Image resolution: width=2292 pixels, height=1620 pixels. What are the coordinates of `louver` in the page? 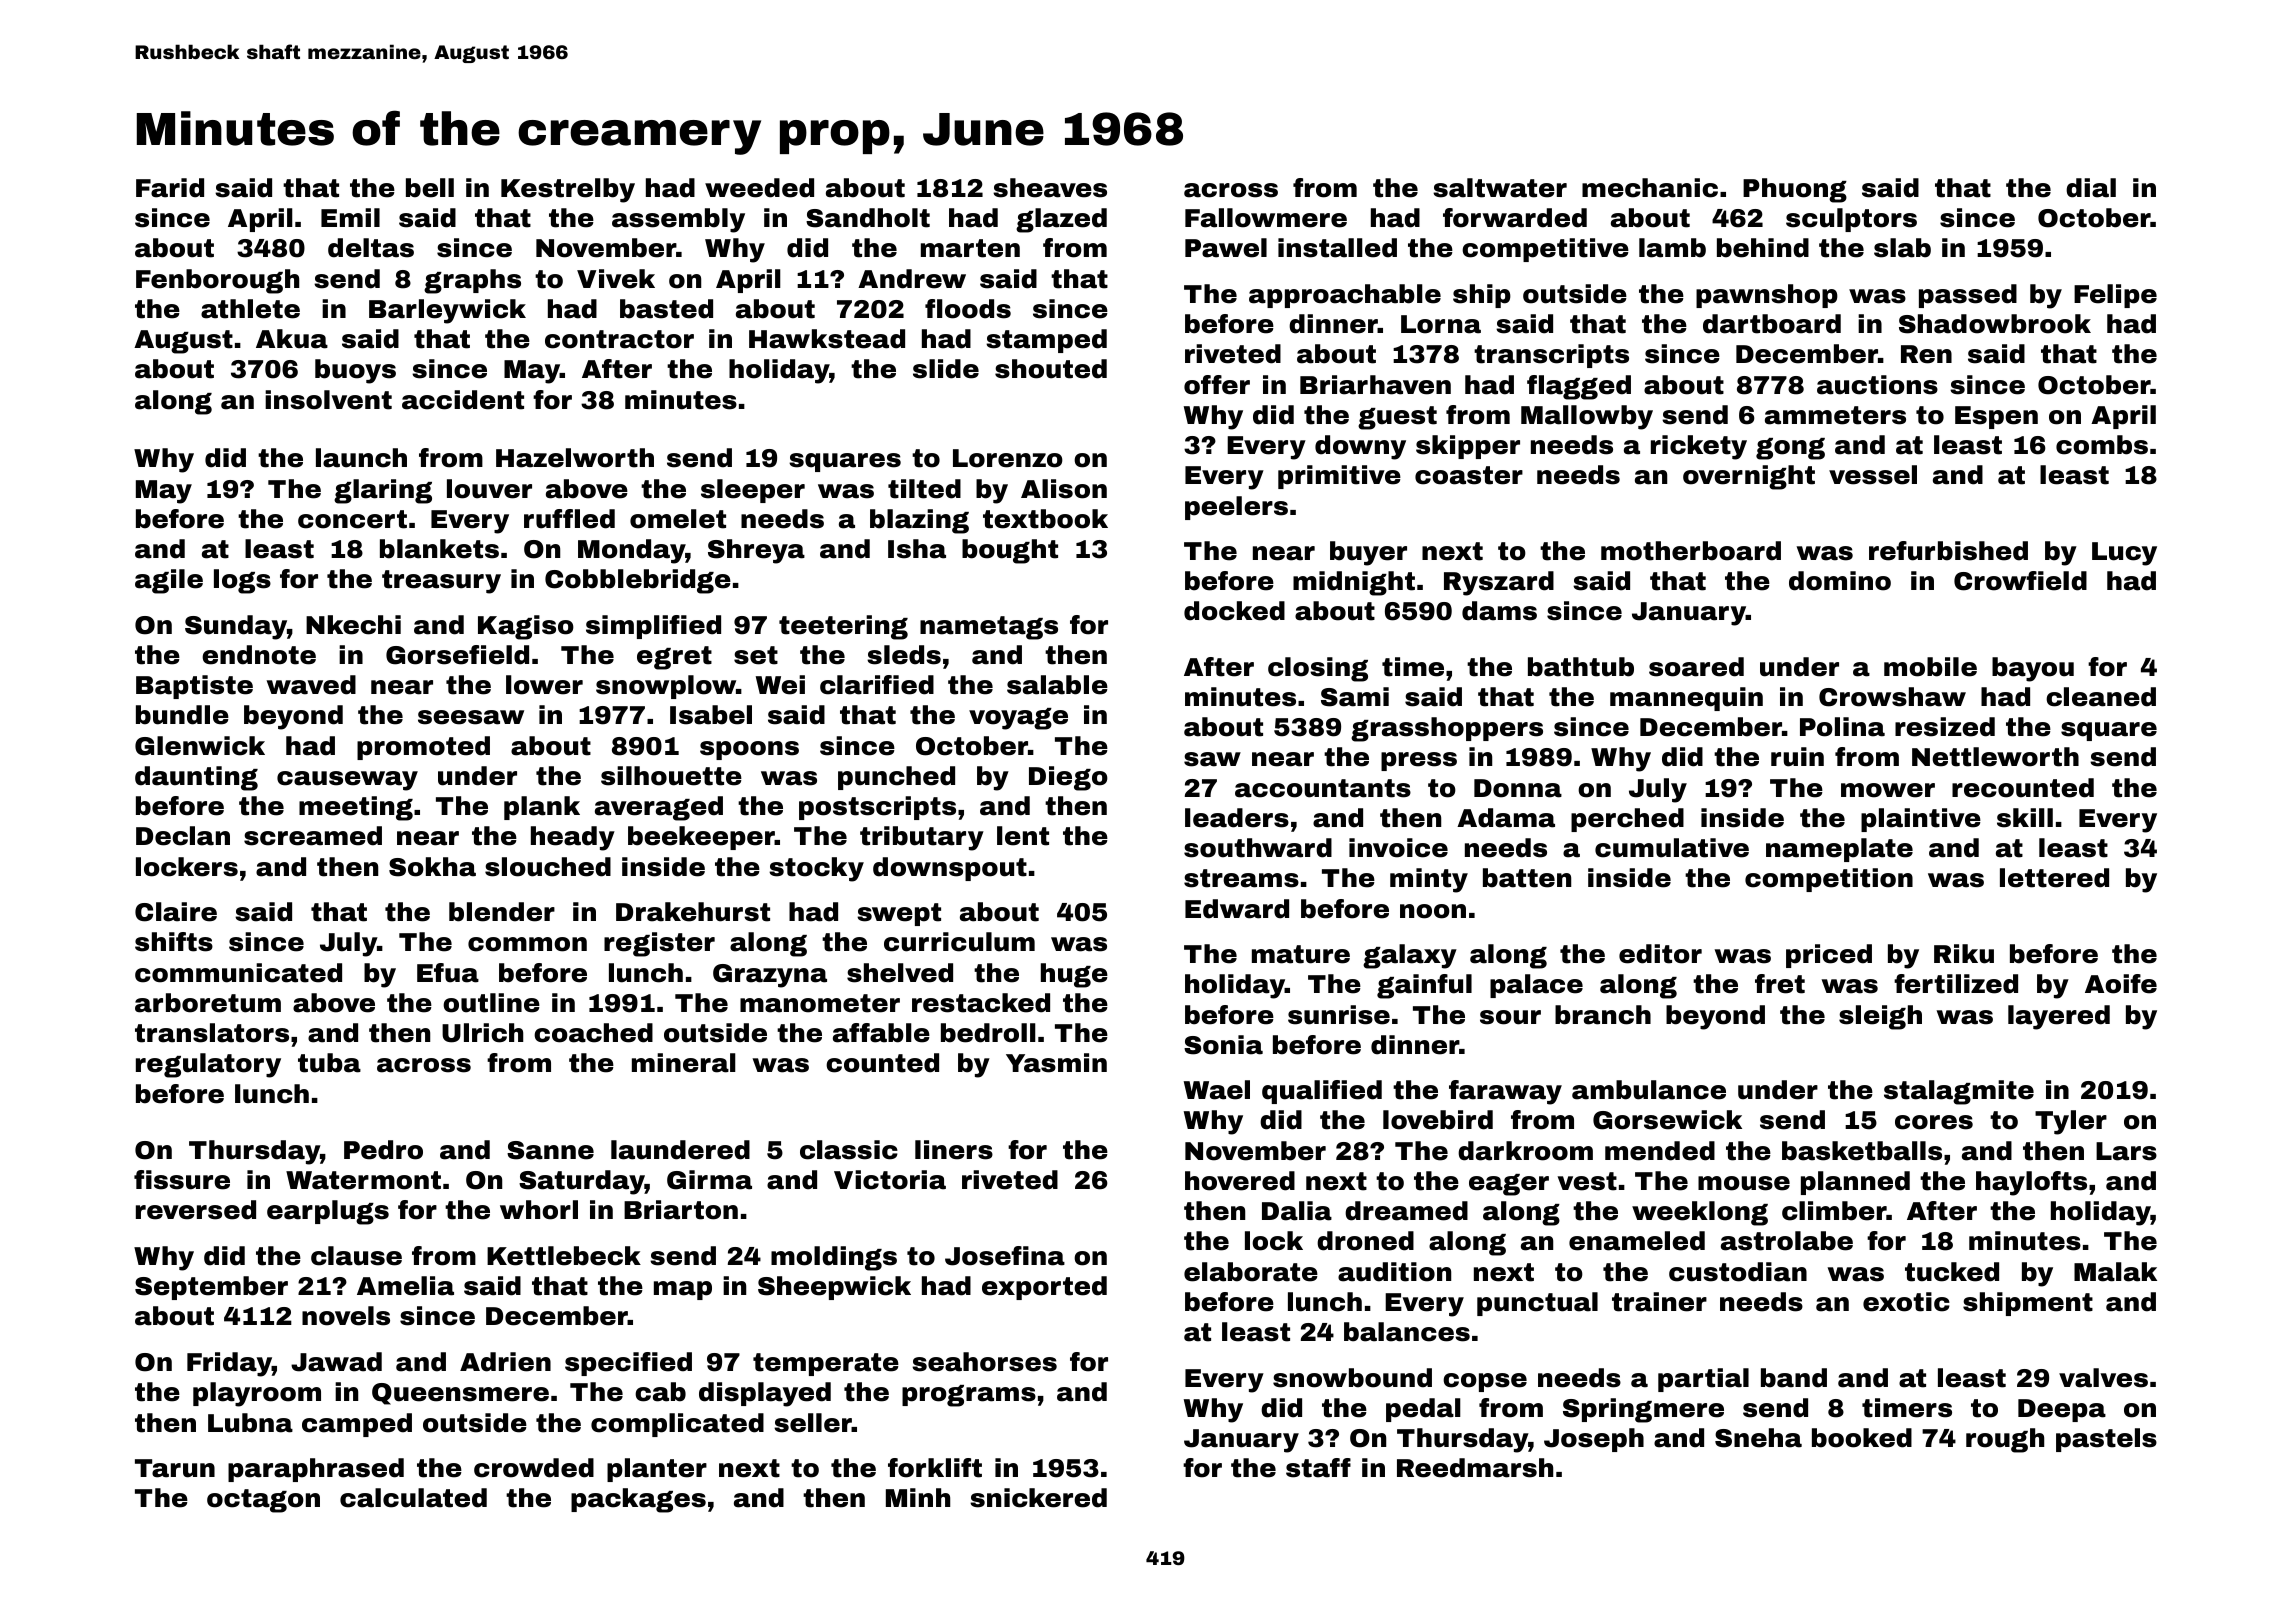 It's located at (489, 489).
